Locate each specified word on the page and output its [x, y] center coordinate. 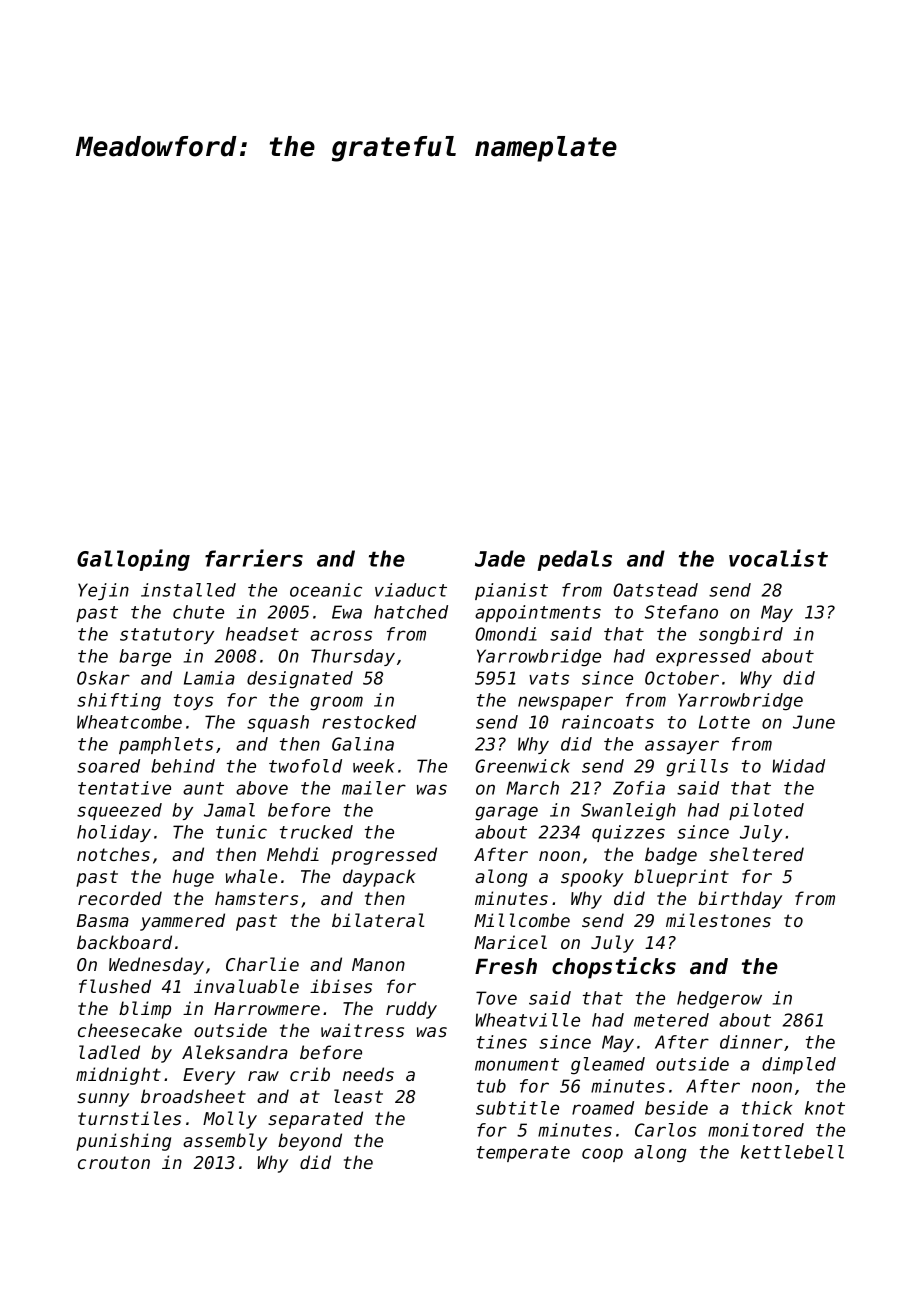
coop [602, 1155]
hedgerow [719, 1000]
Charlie [262, 964]
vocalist [778, 558]
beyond [310, 1142]
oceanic [326, 590]
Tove [496, 998]
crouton [114, 1162]
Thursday [353, 657]
